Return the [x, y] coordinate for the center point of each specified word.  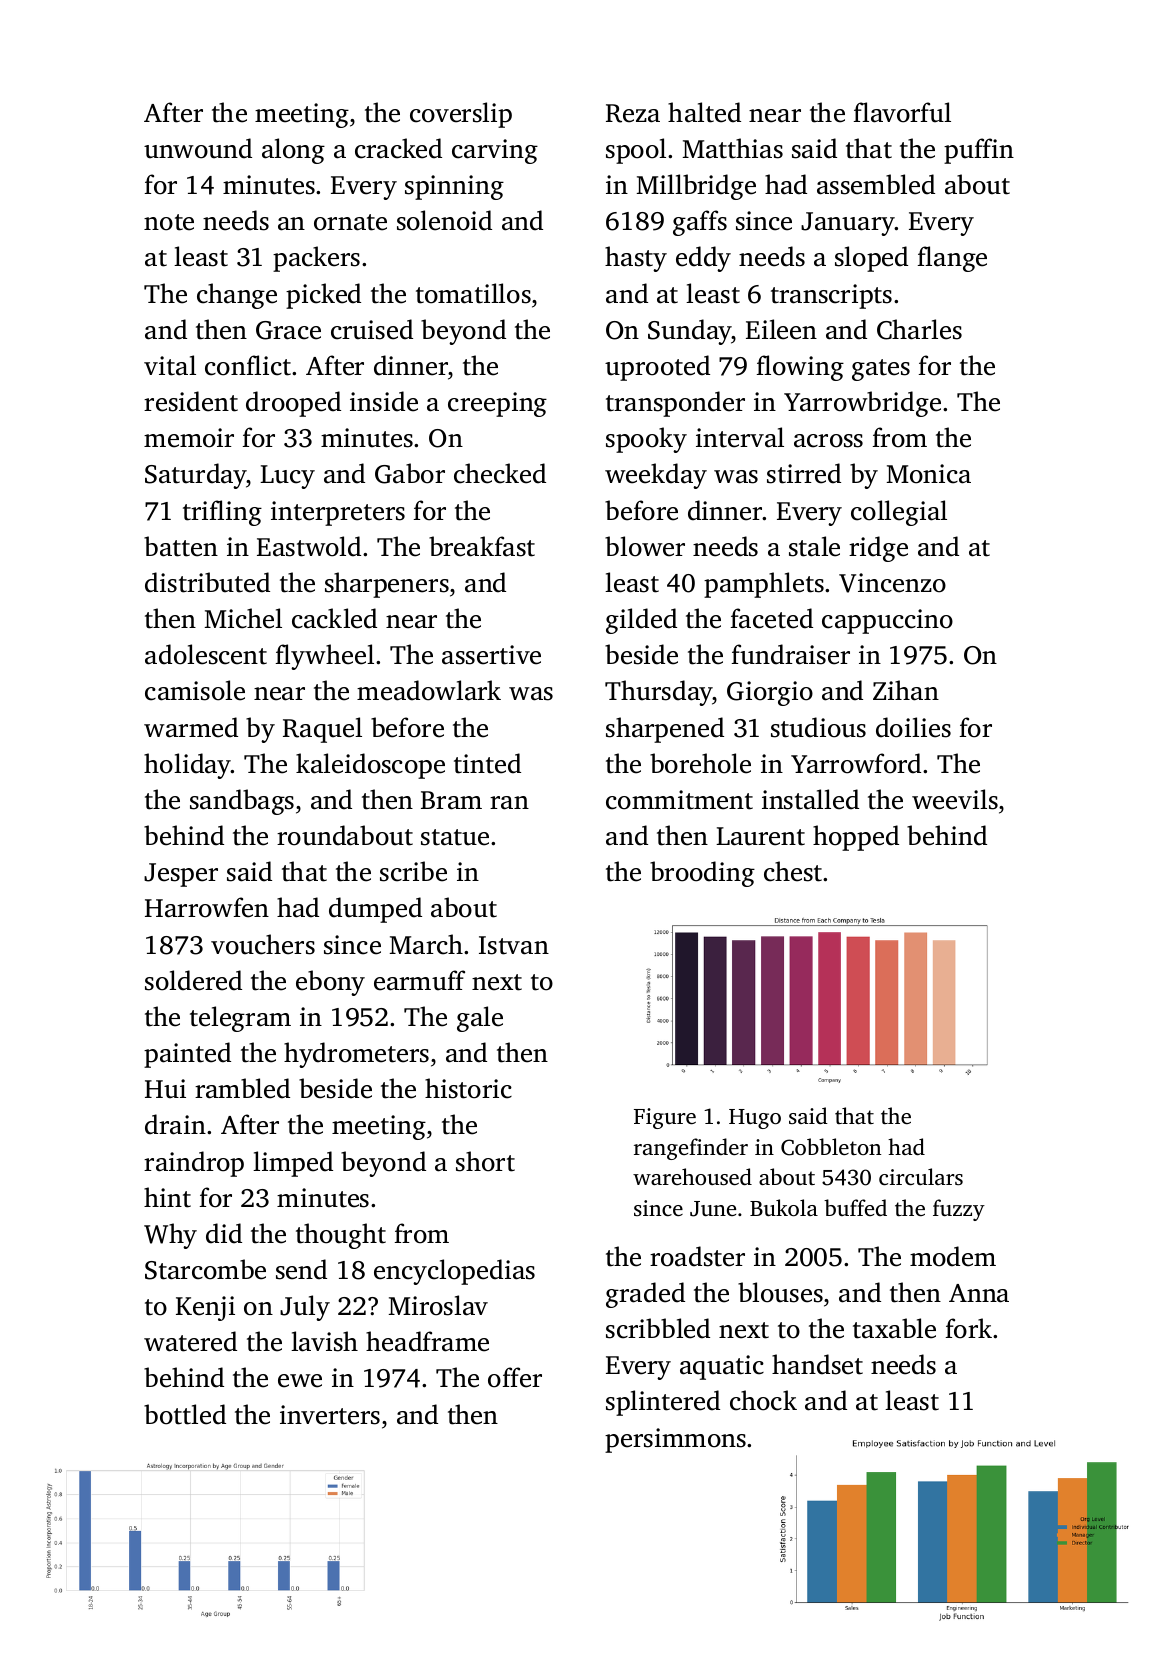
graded [645, 1295]
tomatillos [473, 293]
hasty [636, 259]
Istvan [514, 945]
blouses [780, 1292]
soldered [193, 980]
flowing [800, 368]
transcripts [831, 296]
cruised [372, 329]
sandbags [242, 802]
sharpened [665, 730]
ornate [350, 222]
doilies [913, 727]
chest [794, 871]
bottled [185, 1414]
